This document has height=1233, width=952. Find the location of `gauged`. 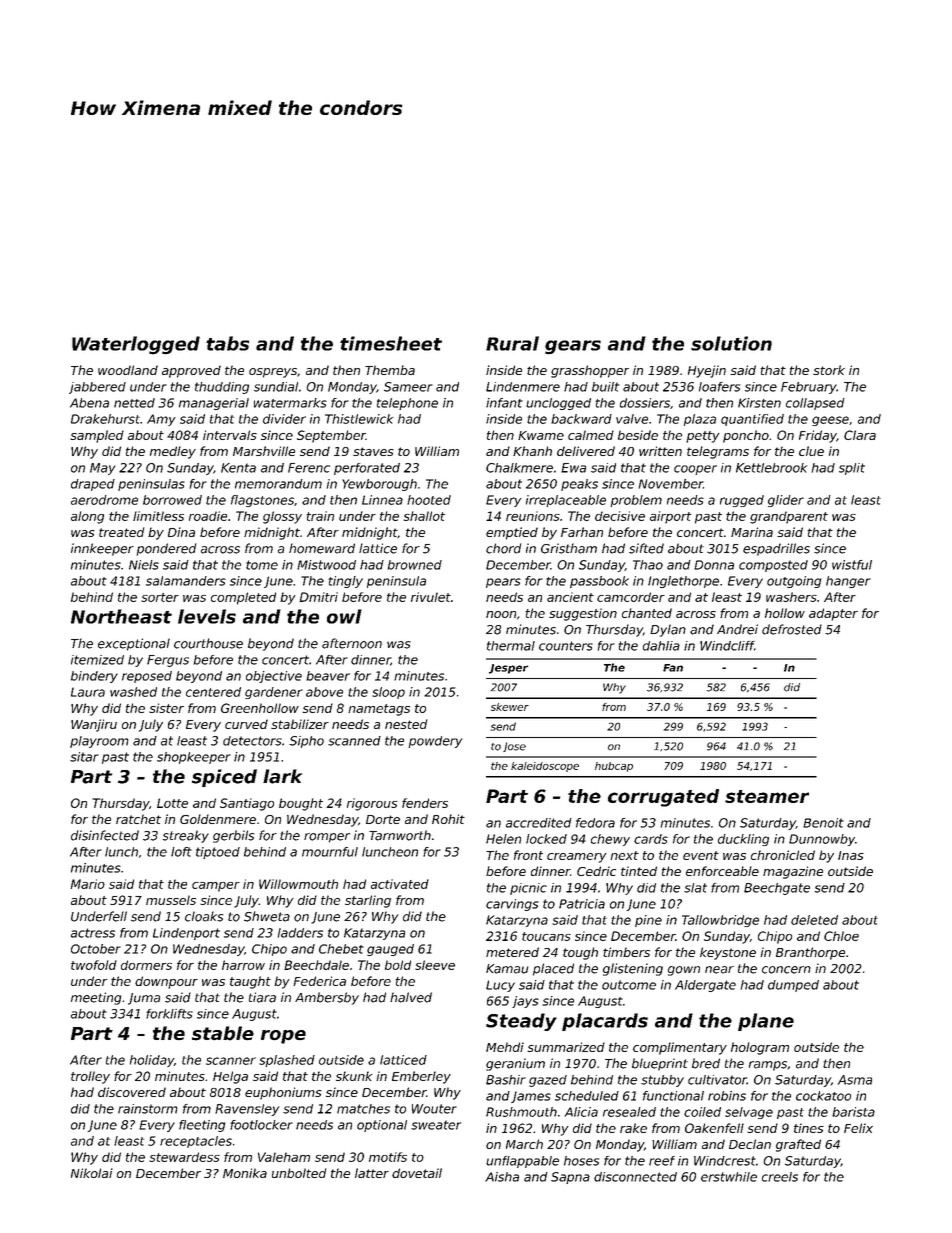

gauged is located at coordinates (390, 950).
